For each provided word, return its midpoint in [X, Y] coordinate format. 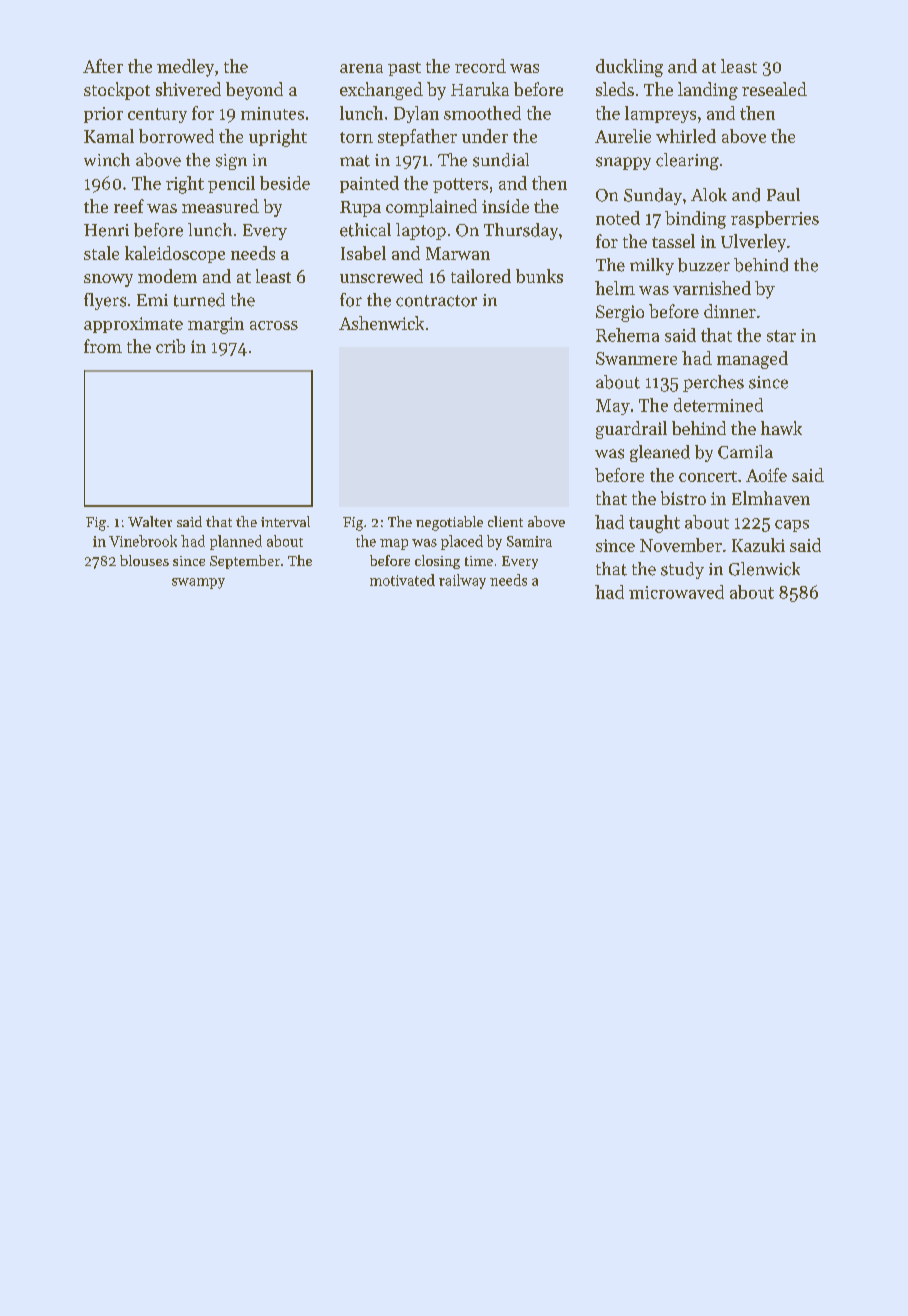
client [505, 521]
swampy [198, 583]
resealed [774, 89]
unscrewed [381, 276]
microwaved [676, 592]
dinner [730, 311]
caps [792, 526]
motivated [402, 580]
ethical [365, 230]
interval [285, 521]
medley [185, 68]
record [480, 66]
